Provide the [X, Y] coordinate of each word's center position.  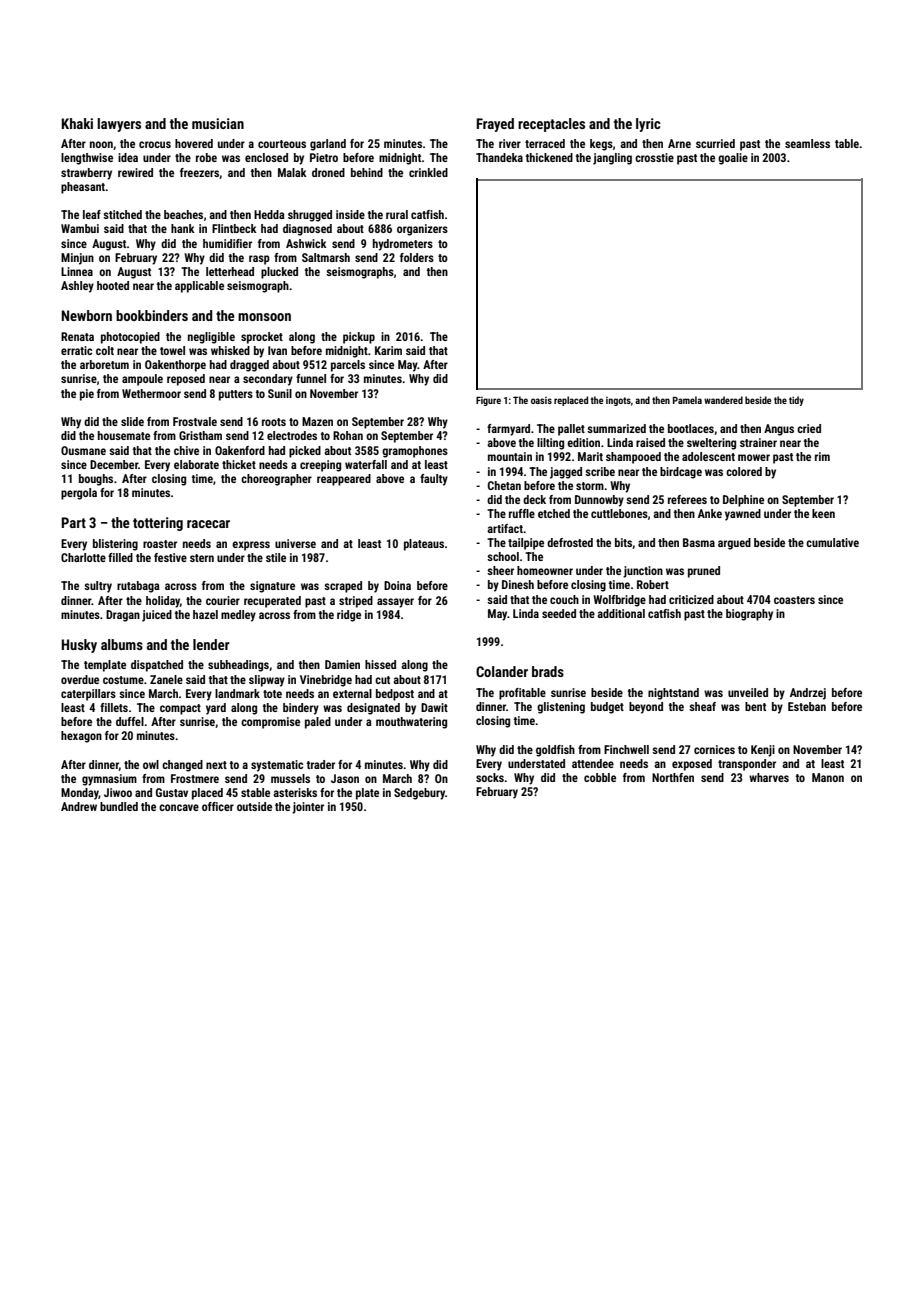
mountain [510, 456]
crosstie [654, 157]
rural [397, 214]
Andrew [79, 806]
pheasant [83, 188]
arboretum [104, 364]
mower [754, 457]
